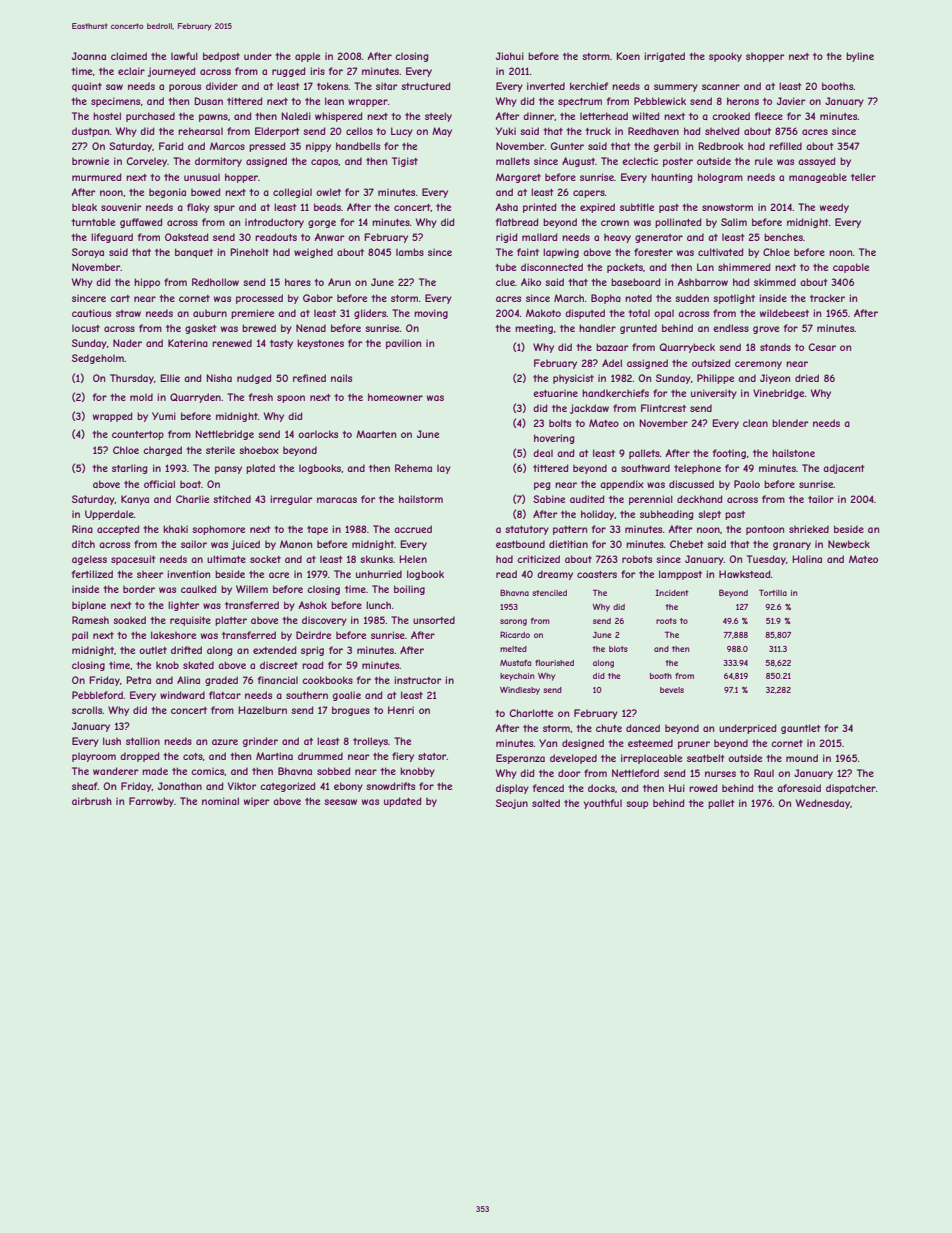 The image size is (952, 1233). I want to click on adjacent, so click(843, 469).
